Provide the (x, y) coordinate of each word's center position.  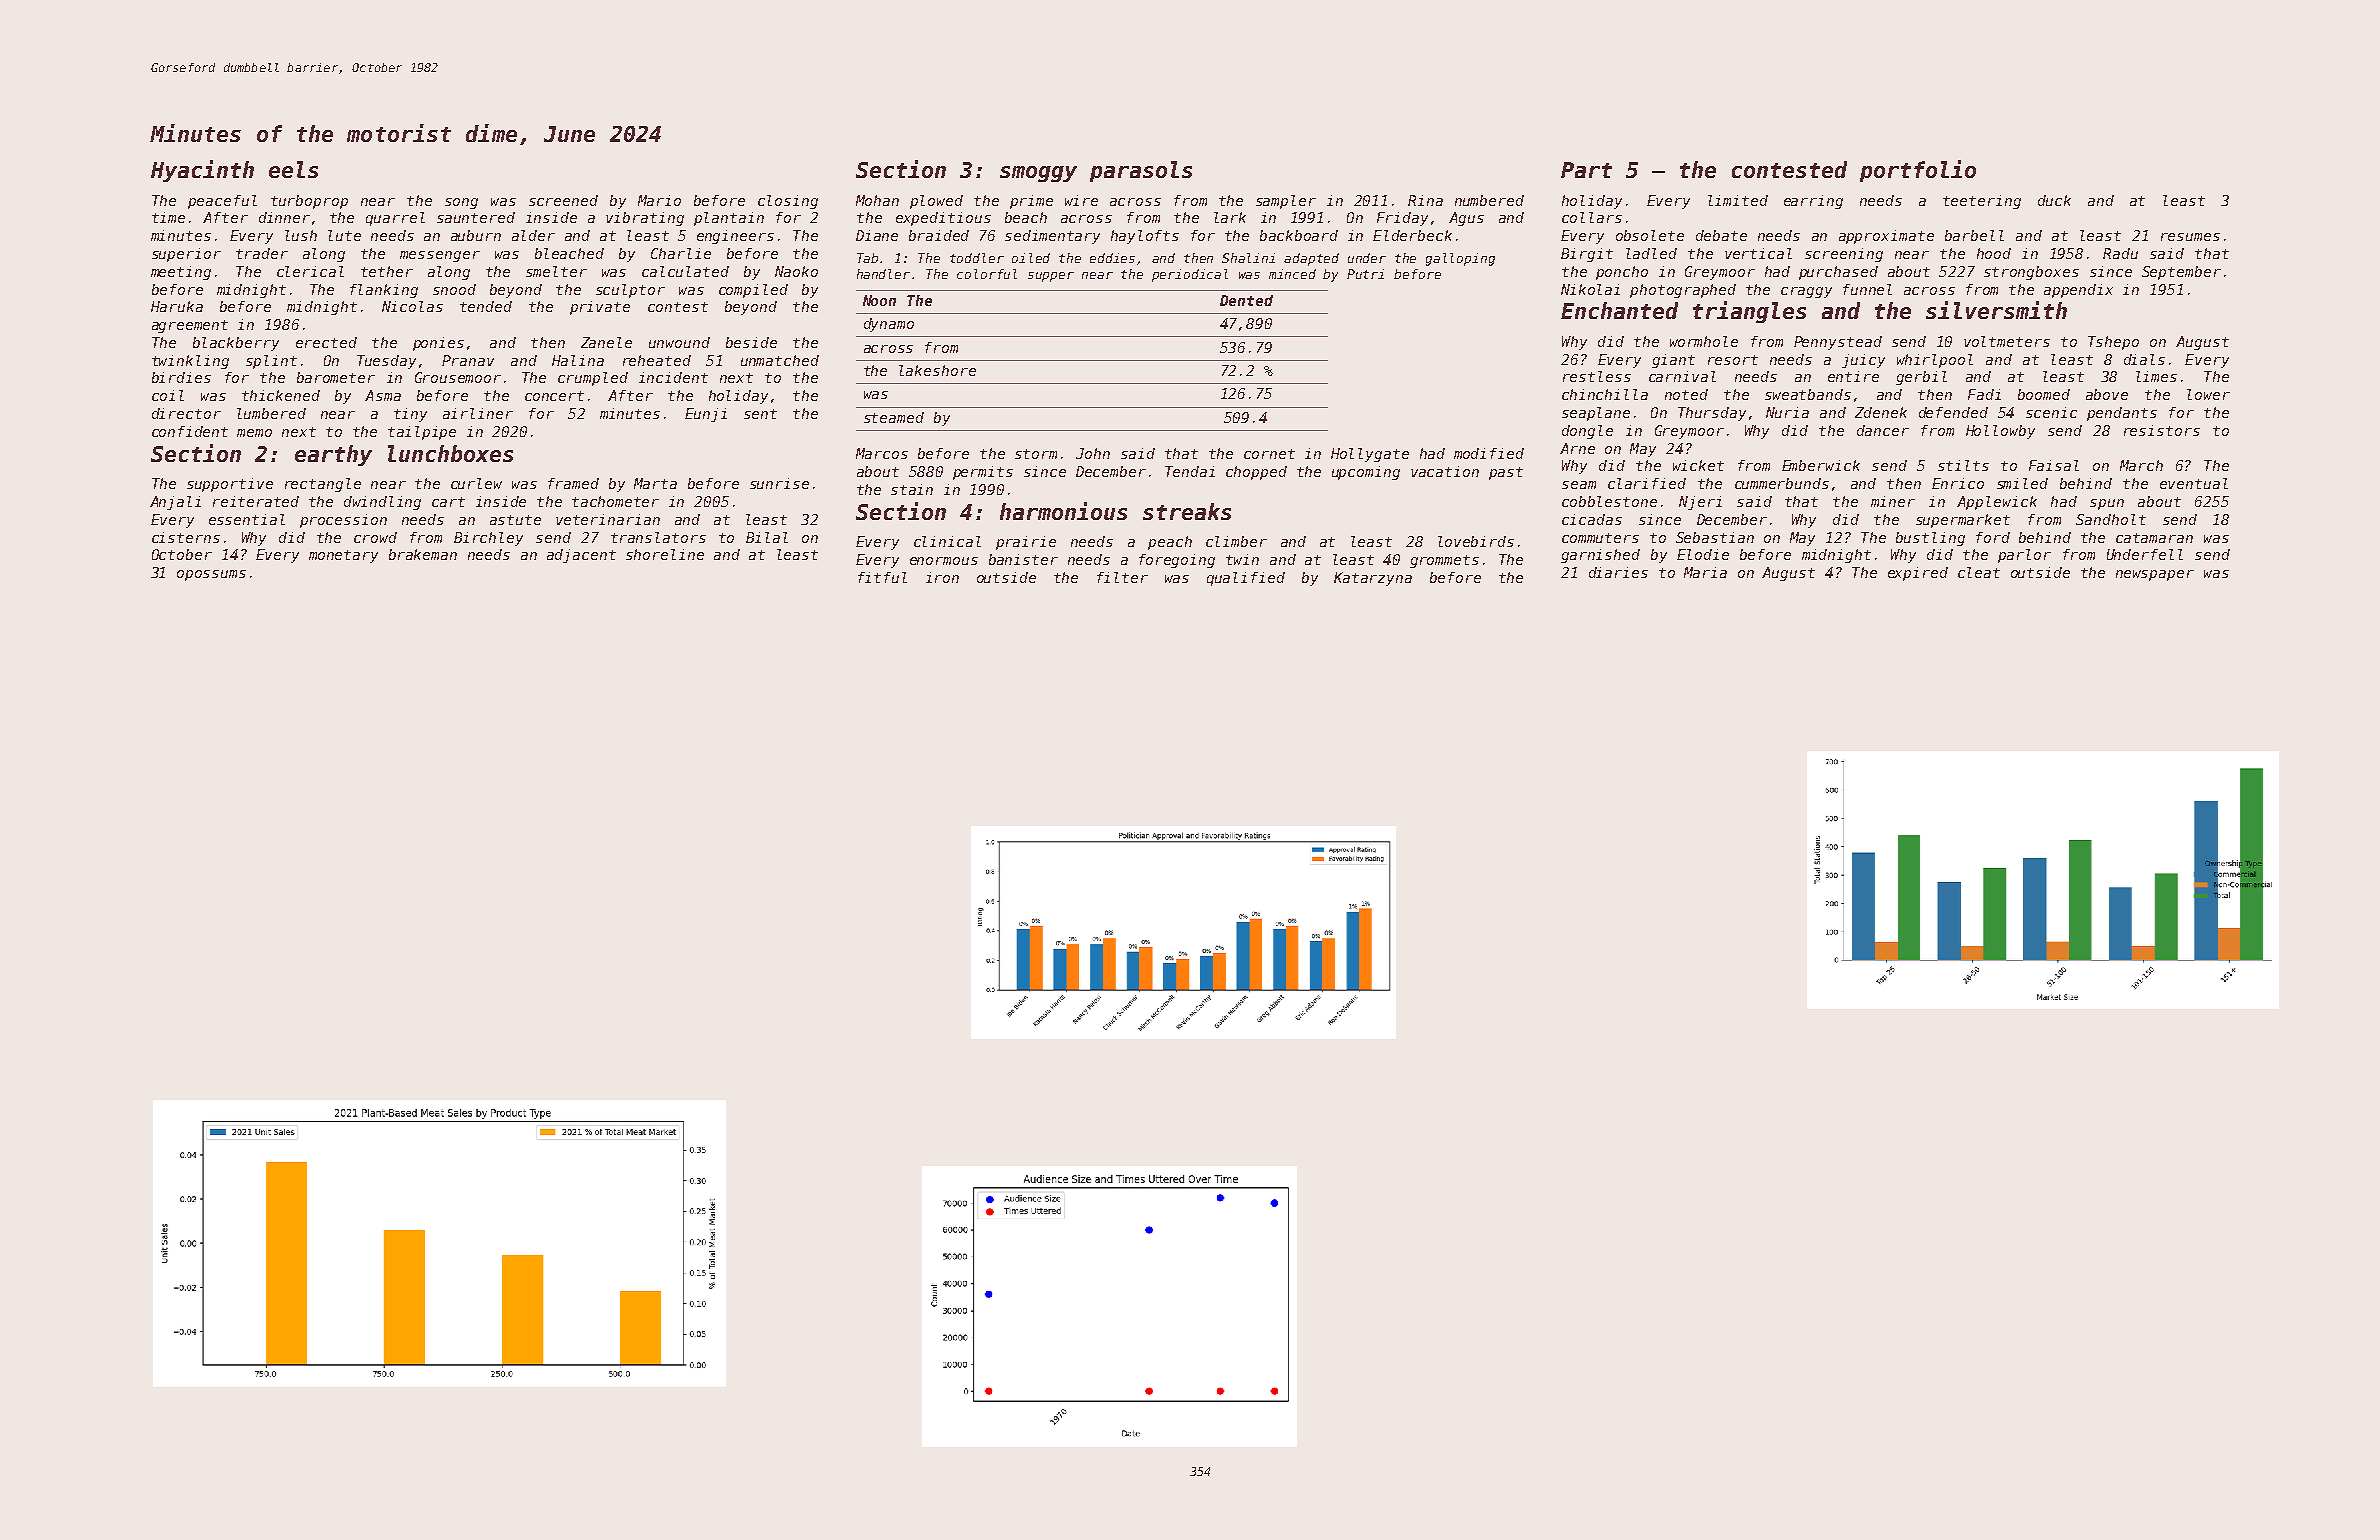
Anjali (175, 503)
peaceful (222, 202)
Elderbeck (1412, 235)
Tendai (1190, 471)
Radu (2120, 253)
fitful (882, 577)
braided (939, 235)
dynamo (889, 325)
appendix (2078, 291)
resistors (2162, 430)
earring (1813, 202)
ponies (438, 344)
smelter (556, 271)
